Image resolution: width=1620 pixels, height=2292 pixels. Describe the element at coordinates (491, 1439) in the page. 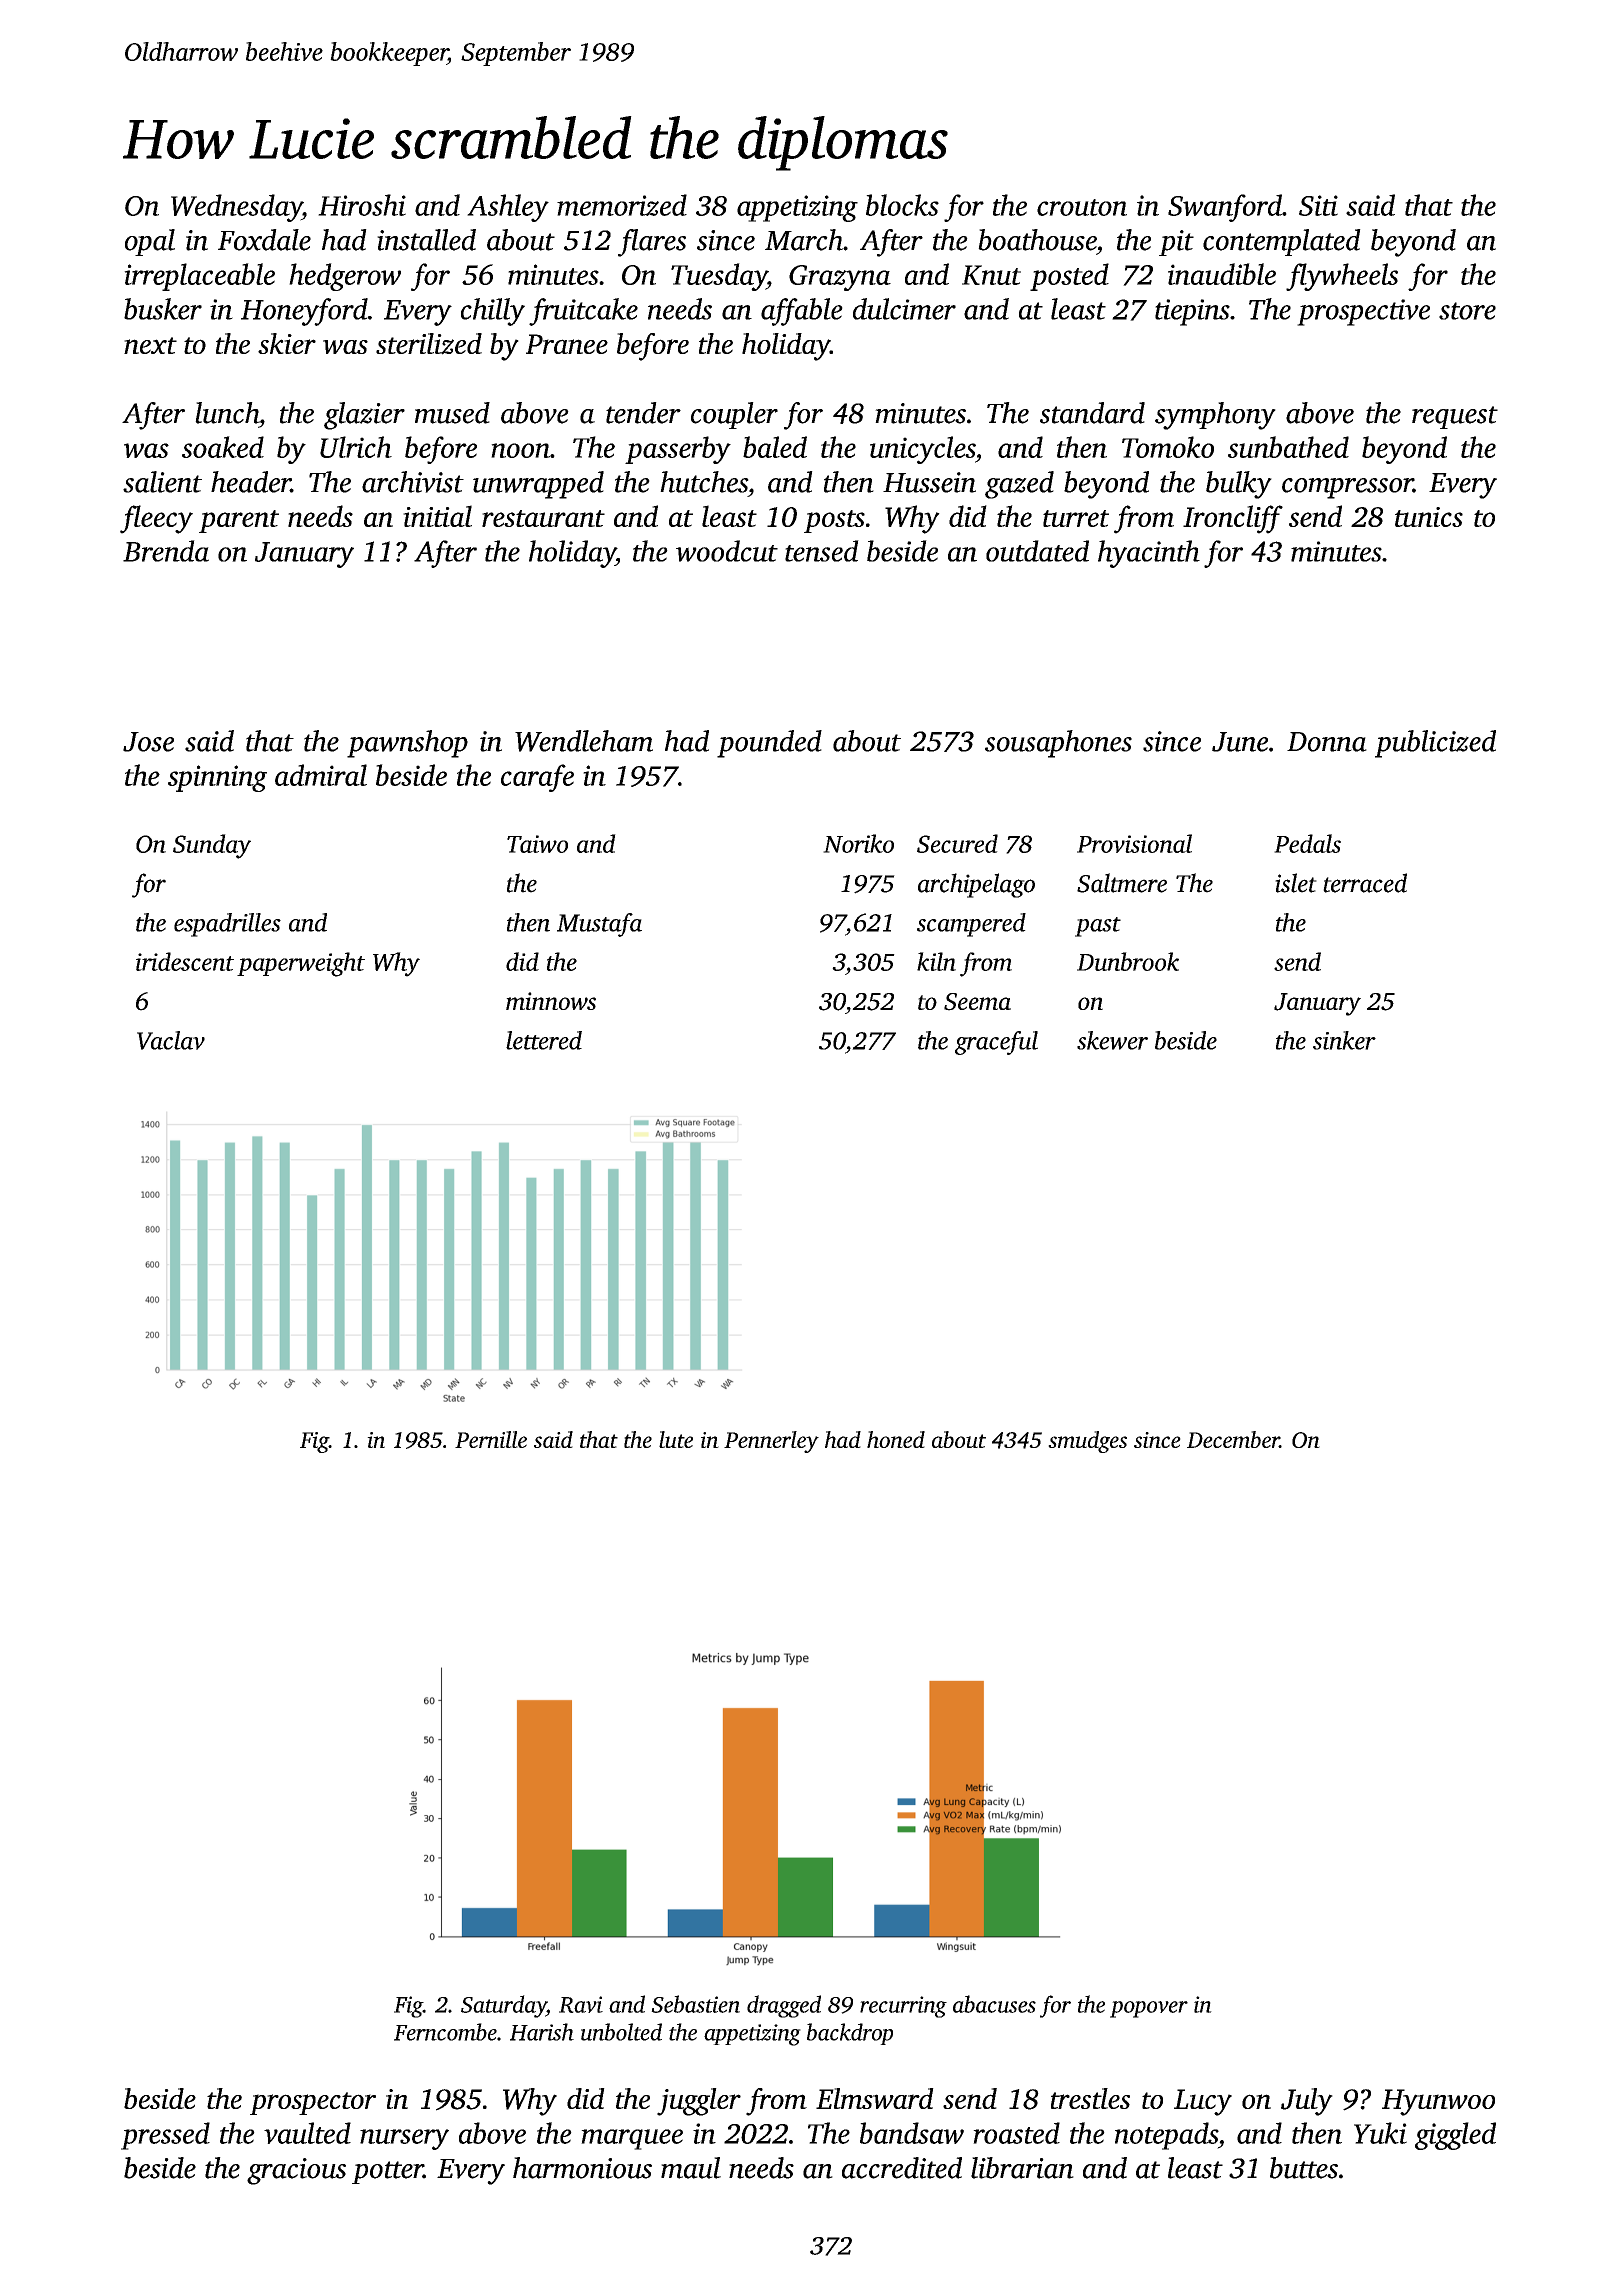

I see `Pernille` at that location.
